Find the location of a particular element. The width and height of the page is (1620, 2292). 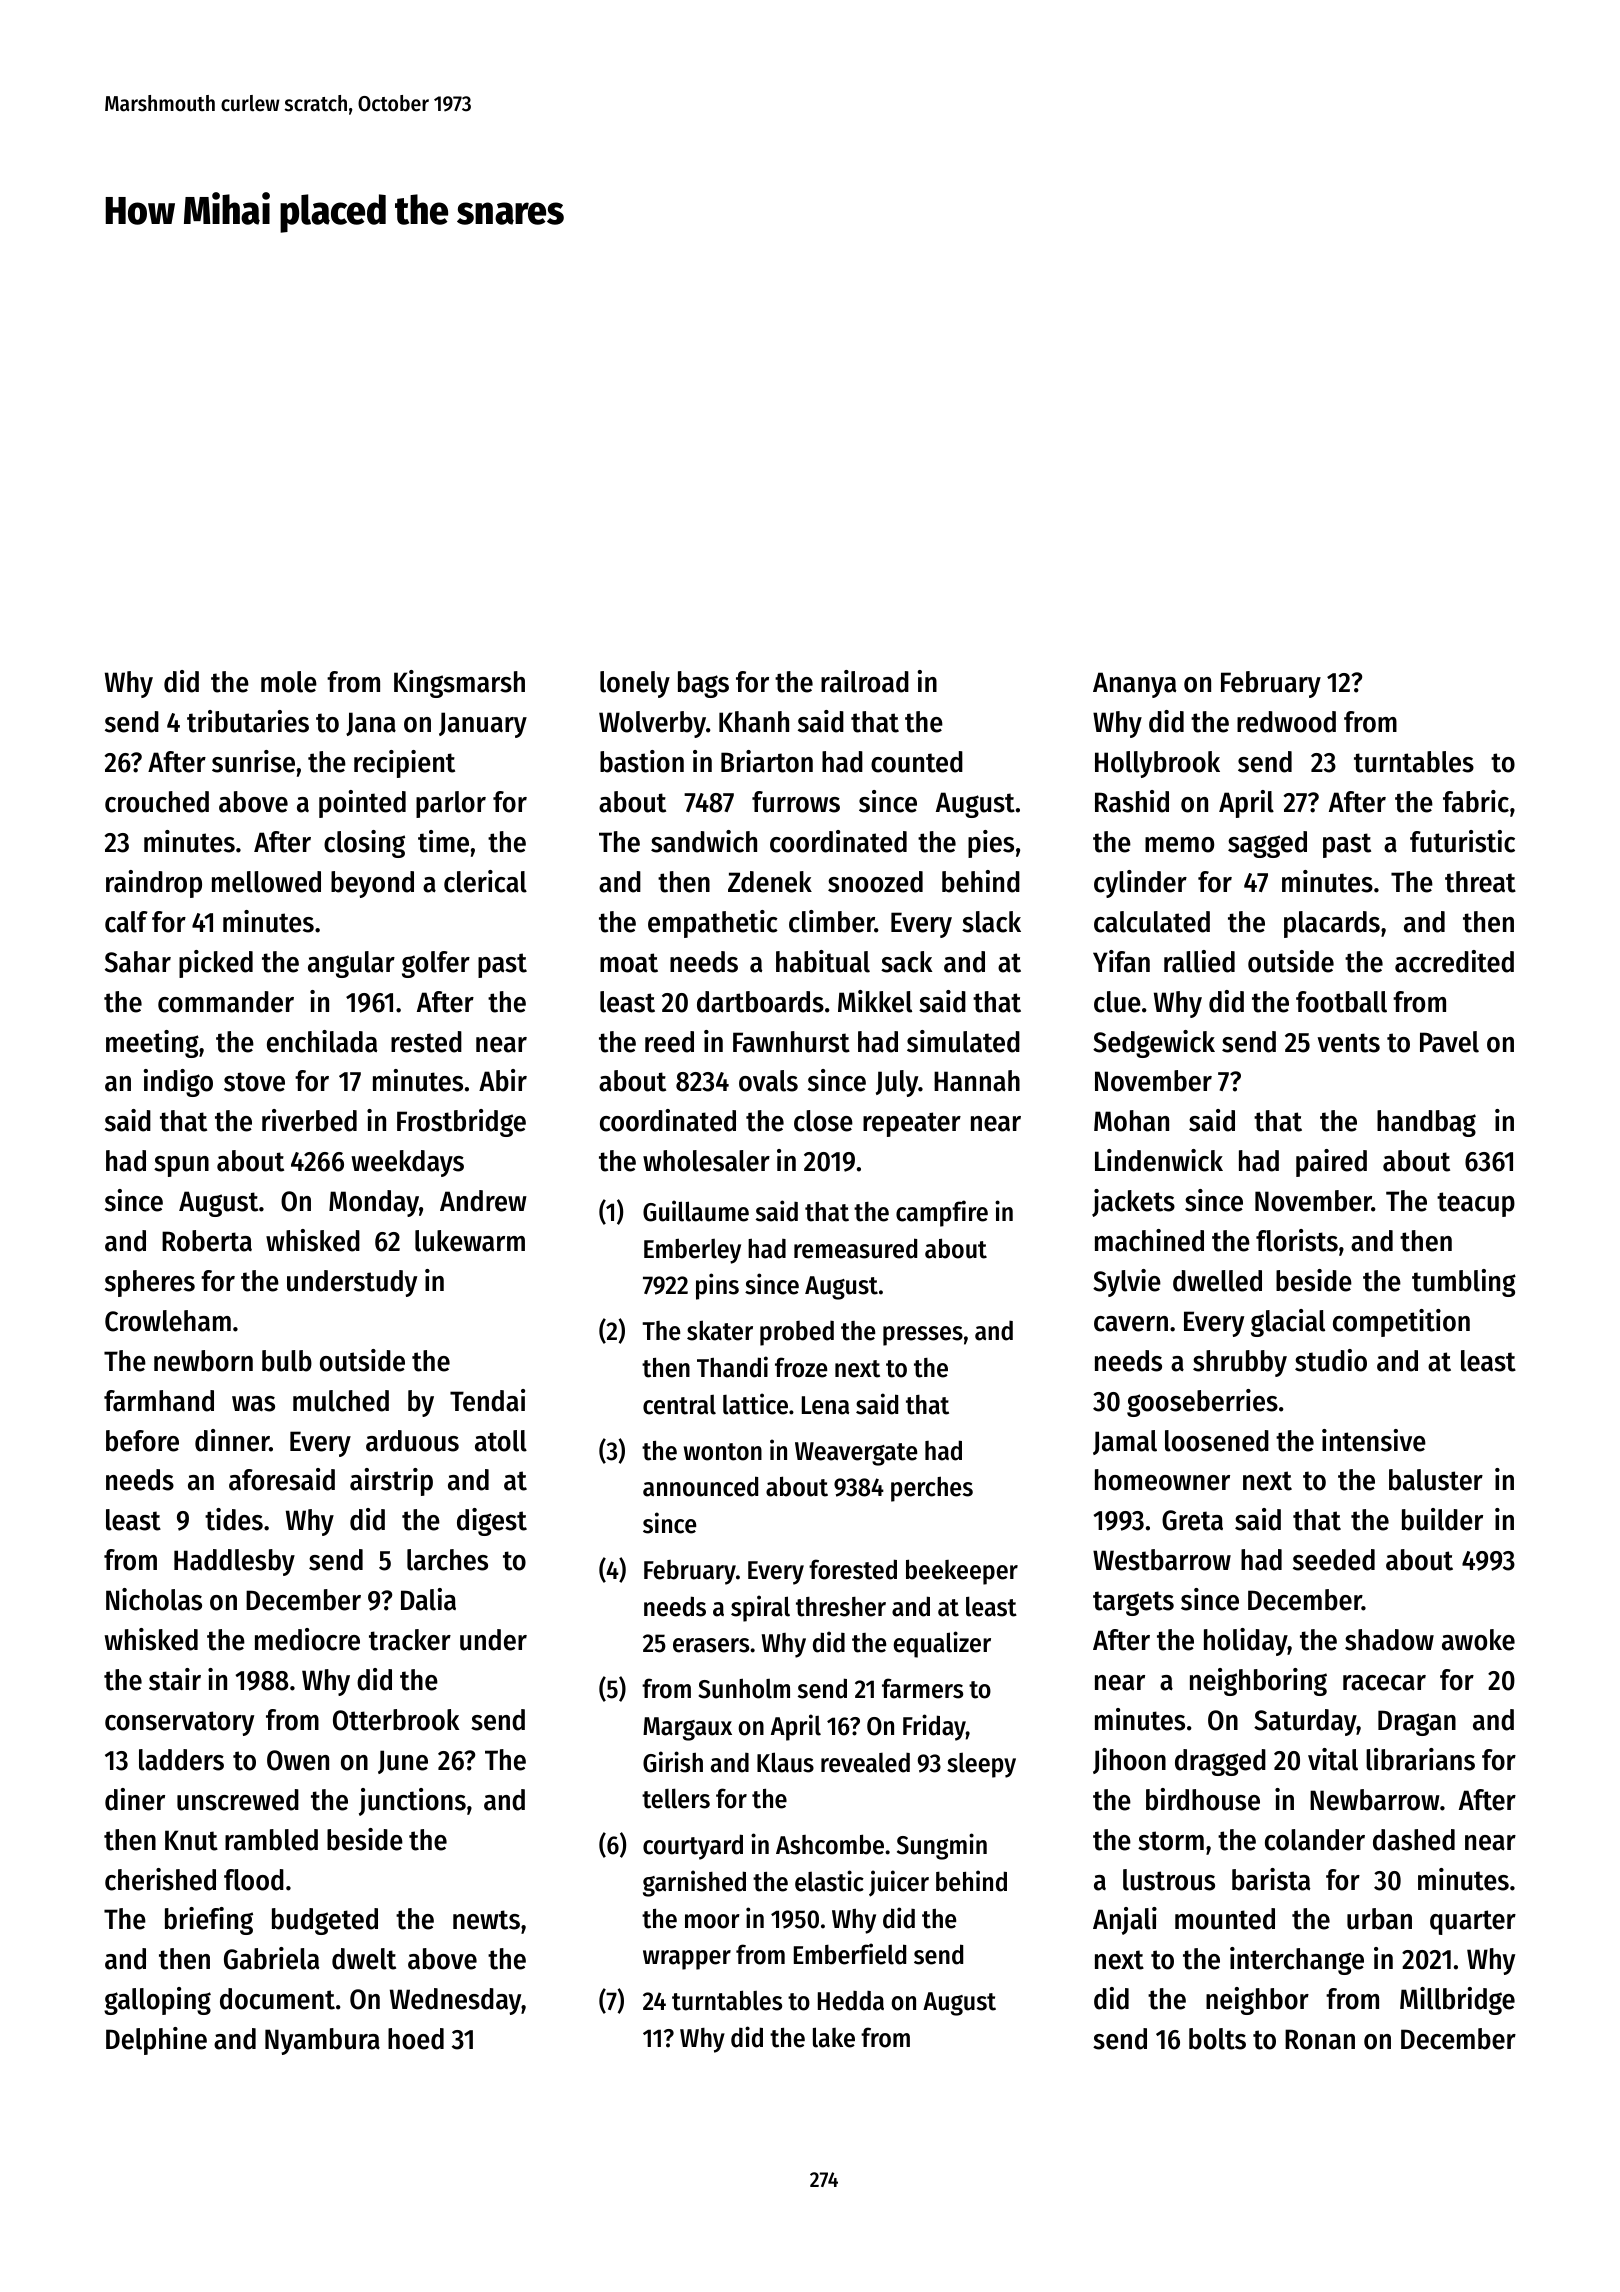

bags is located at coordinates (703, 684).
